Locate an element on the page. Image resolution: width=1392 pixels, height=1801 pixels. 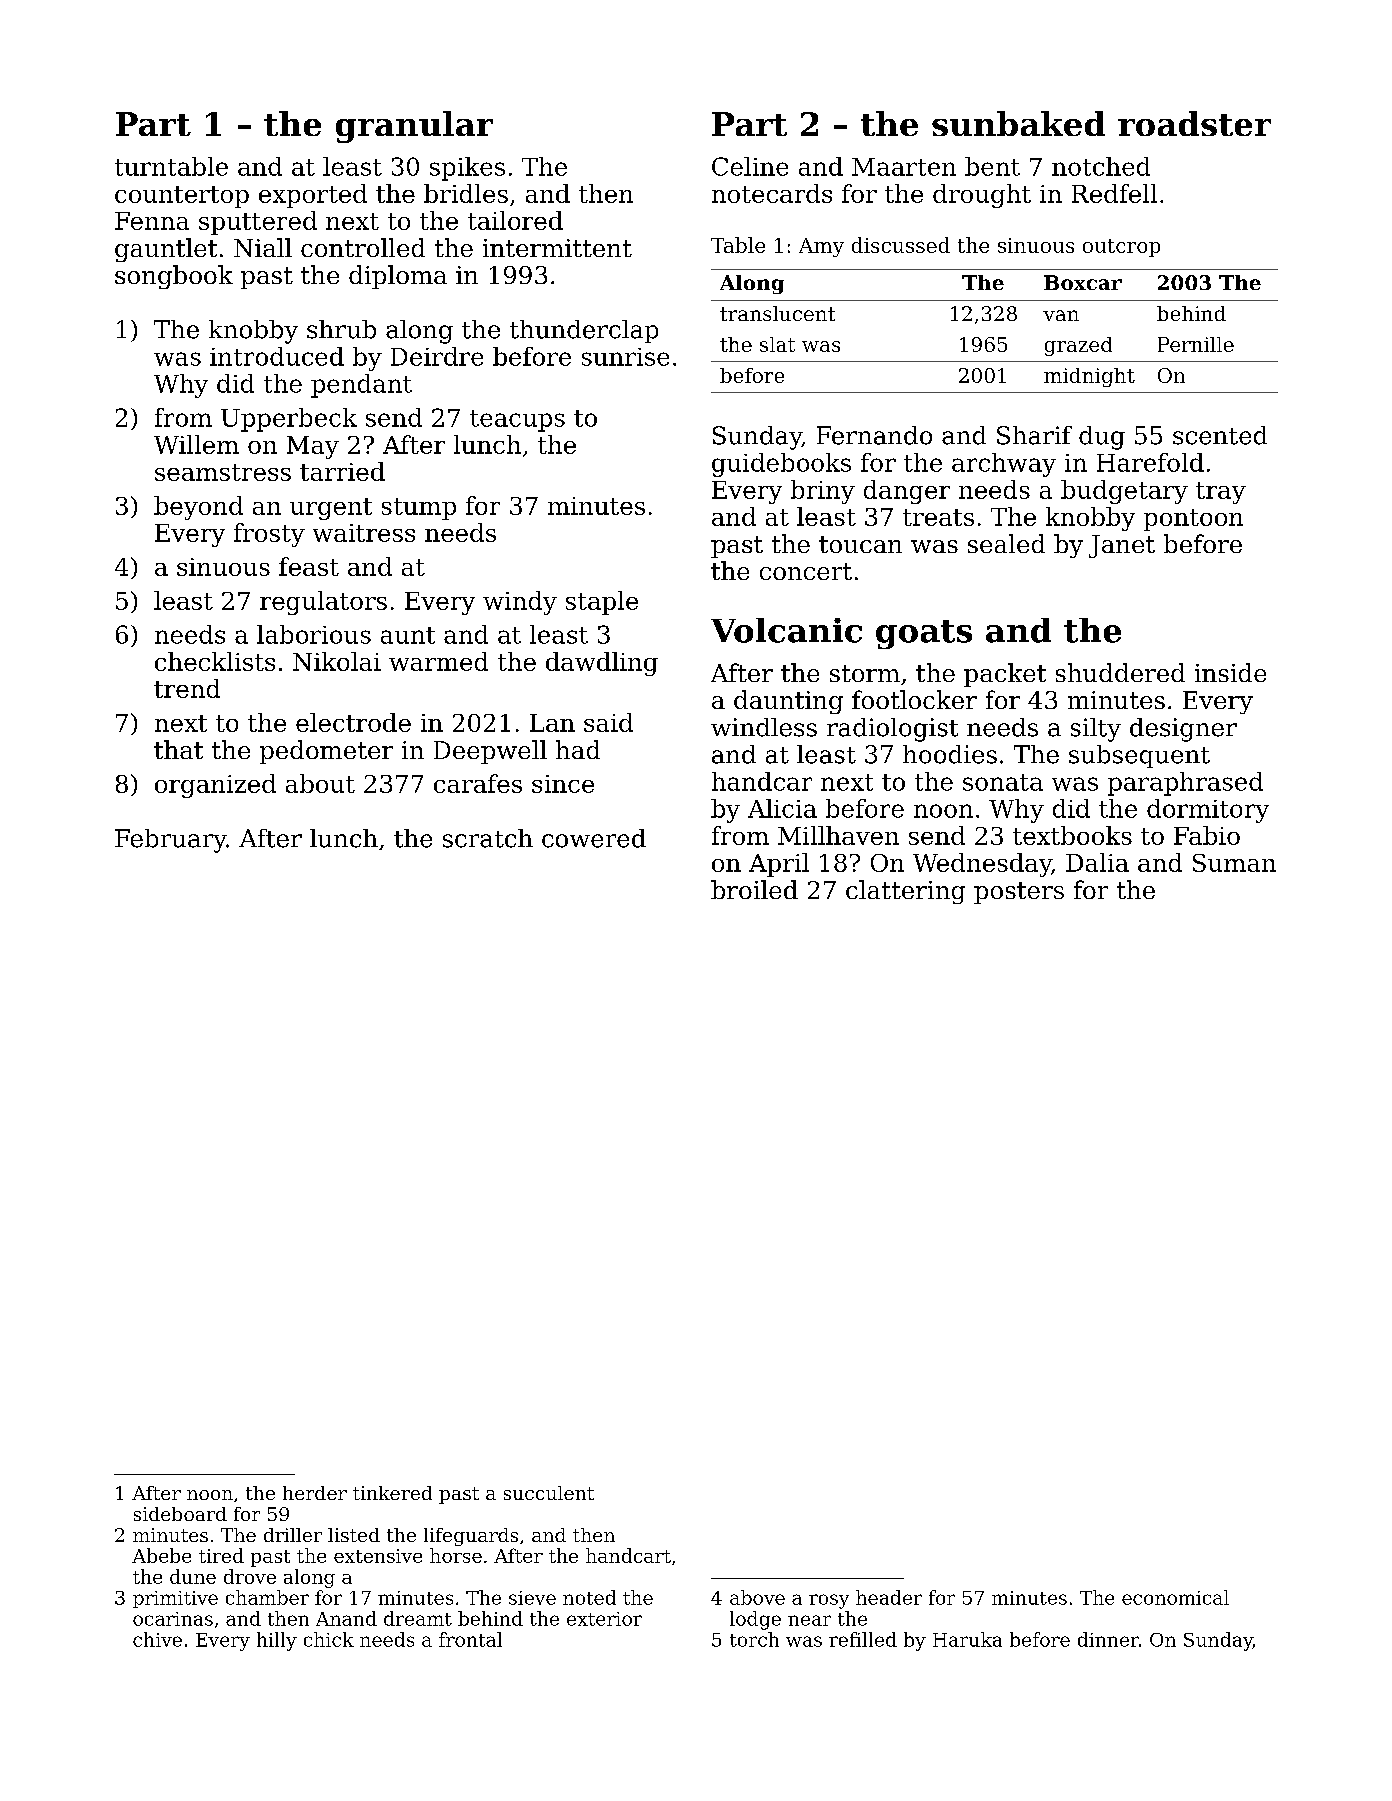
Suman is located at coordinates (1234, 863).
